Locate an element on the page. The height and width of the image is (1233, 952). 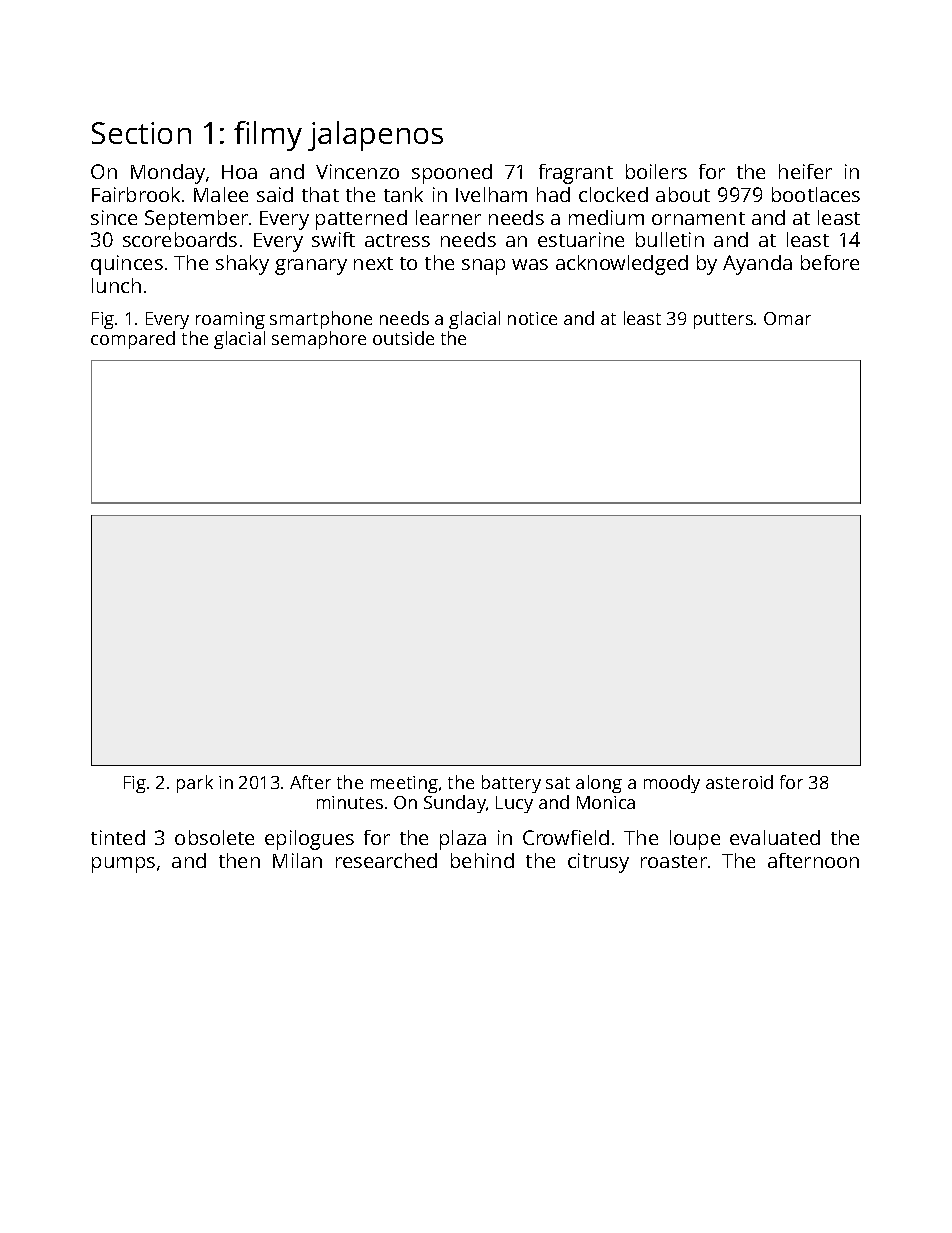
heifer is located at coordinates (805, 171).
